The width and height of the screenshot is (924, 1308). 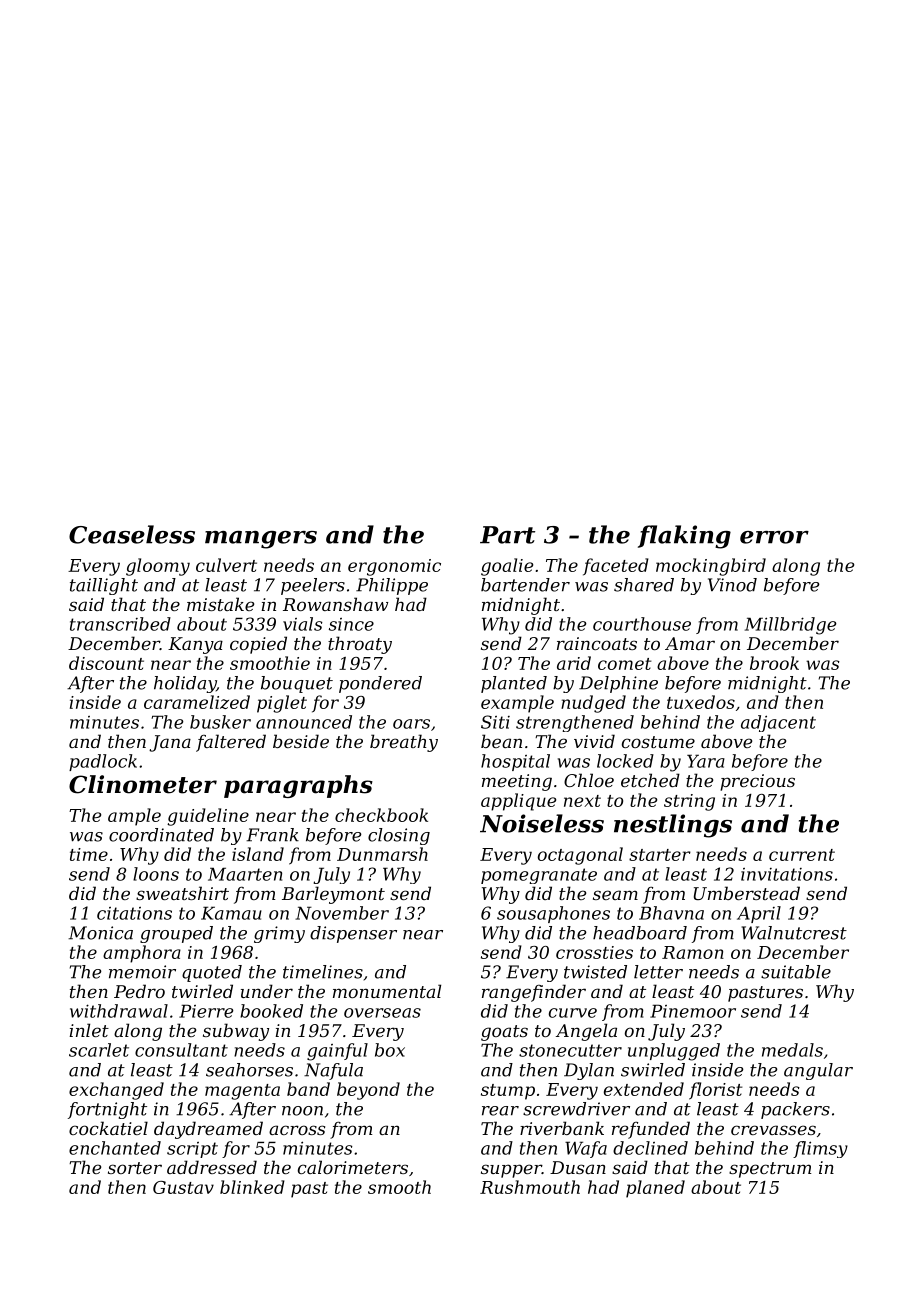 What do you see at coordinates (732, 585) in the screenshot?
I see `Vinod` at bounding box center [732, 585].
